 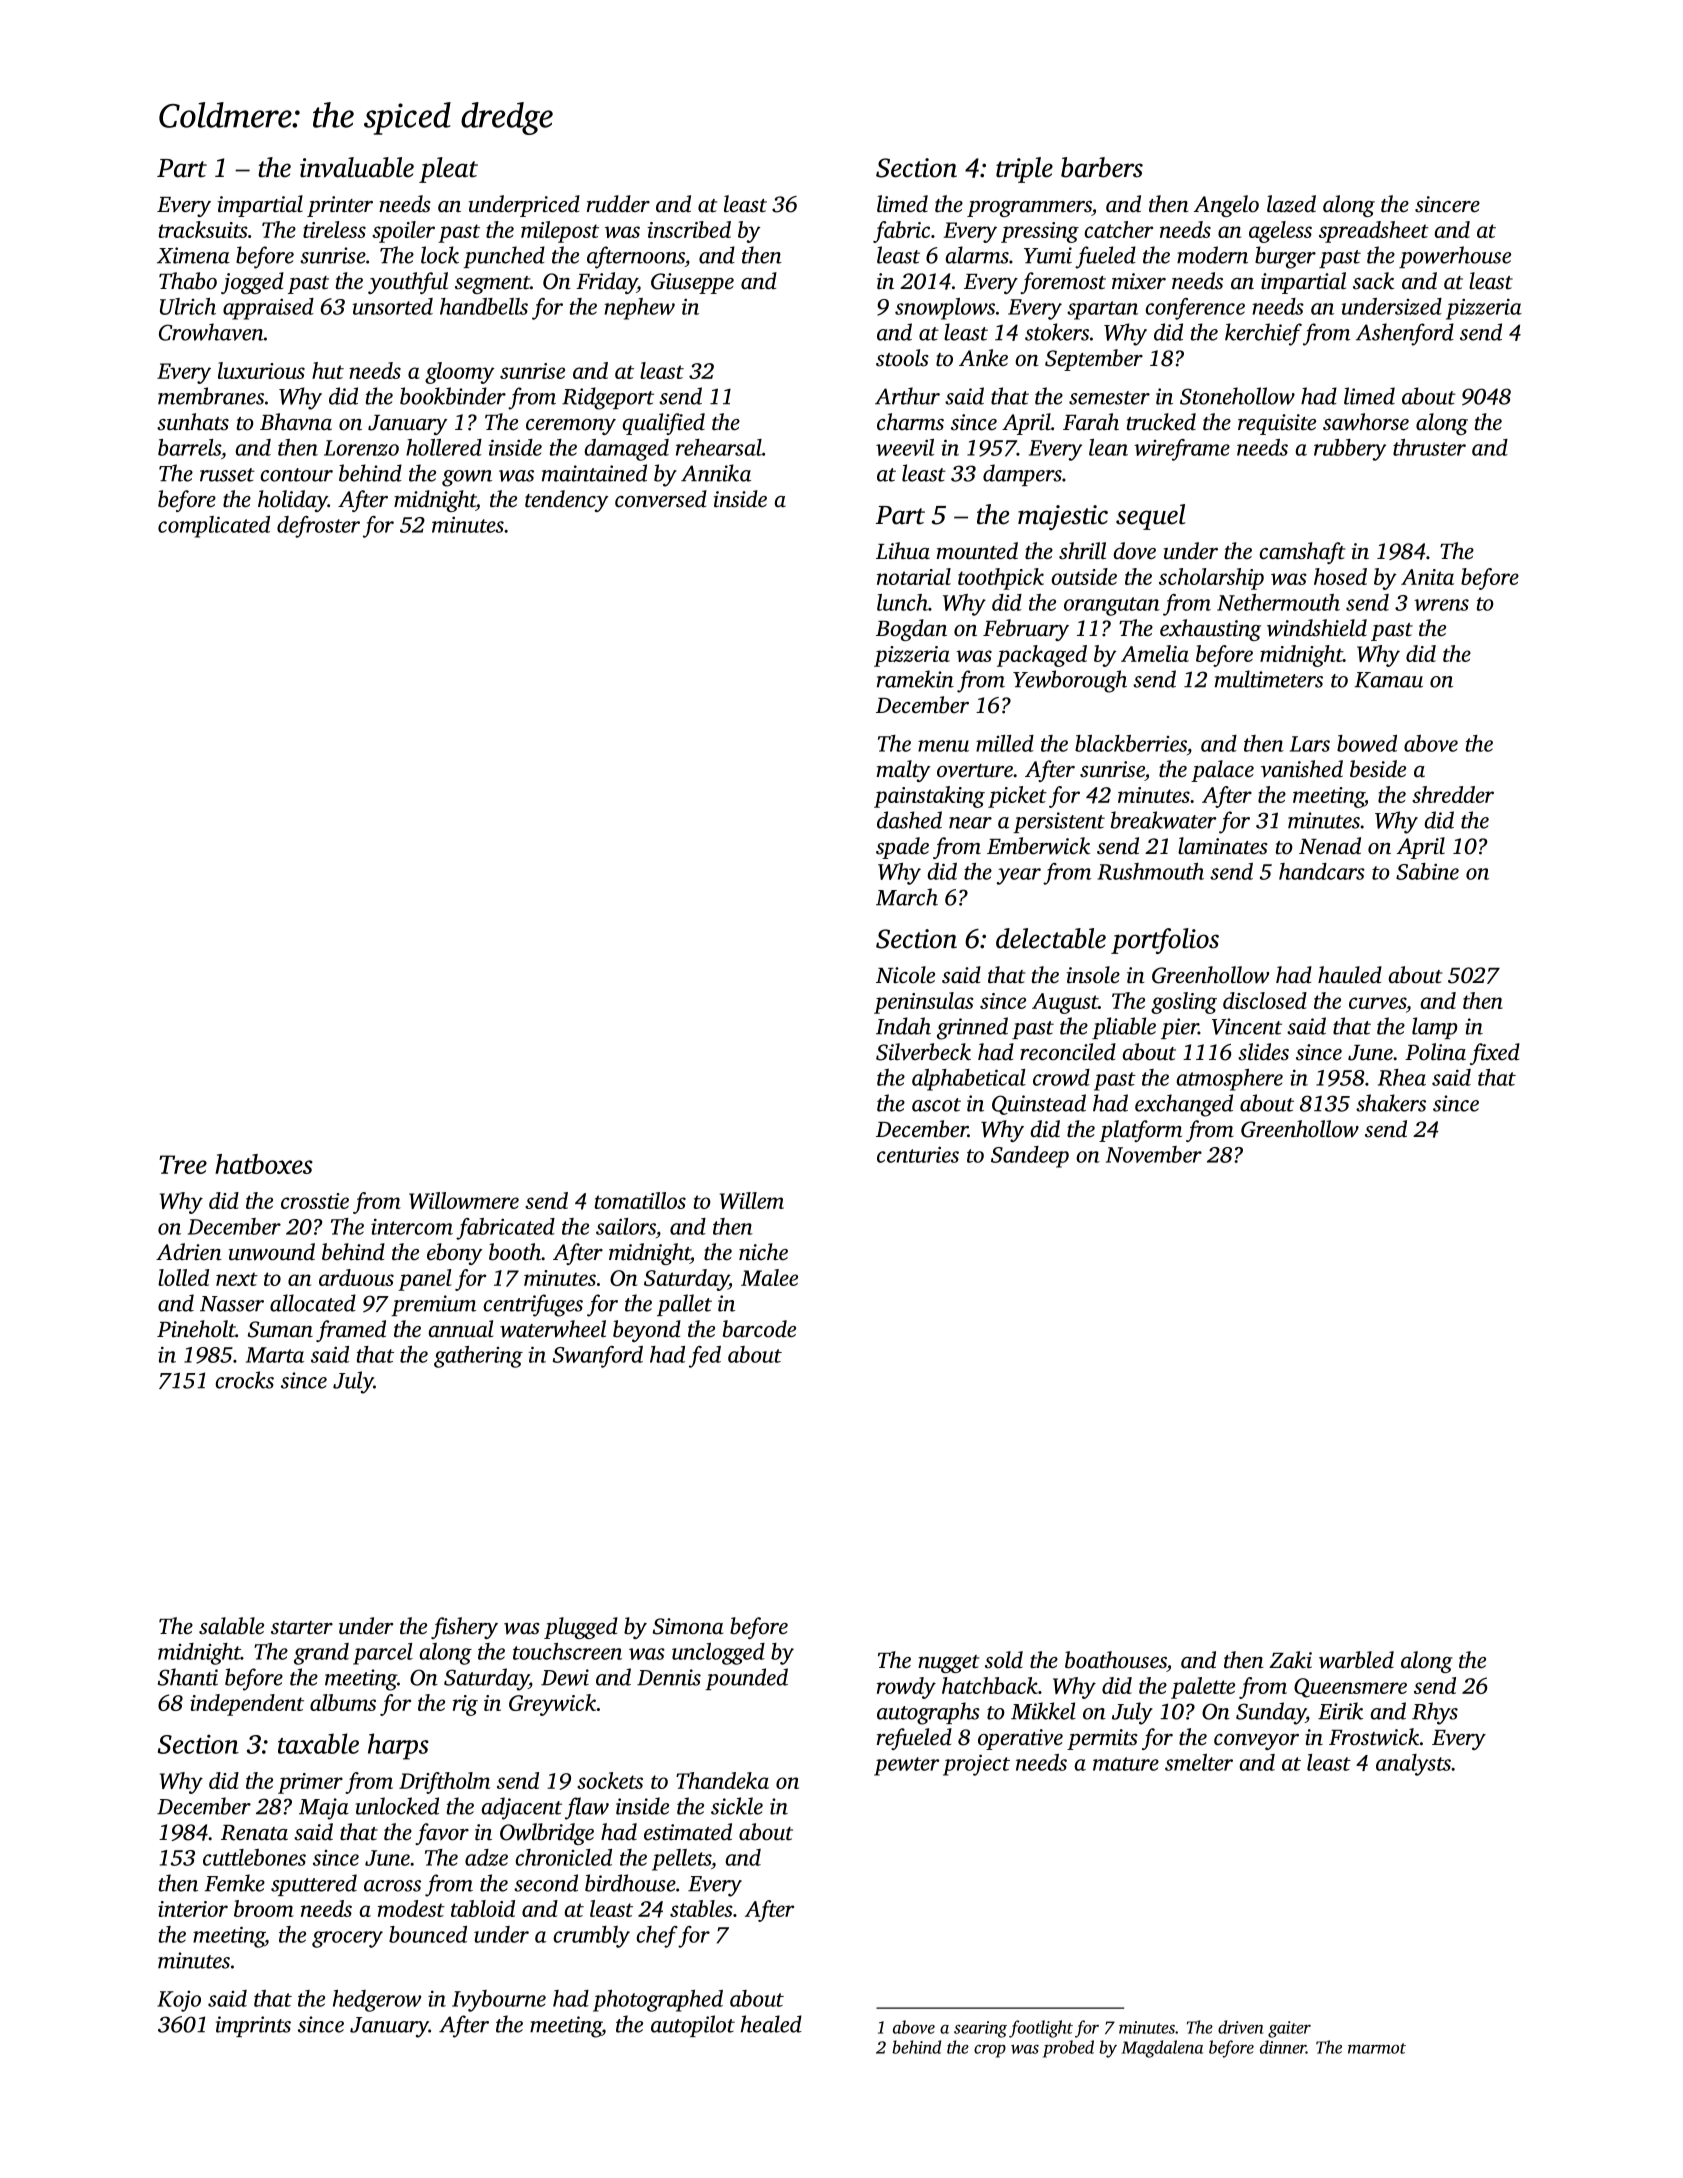 I want to click on Sabine, so click(x=1427, y=871).
